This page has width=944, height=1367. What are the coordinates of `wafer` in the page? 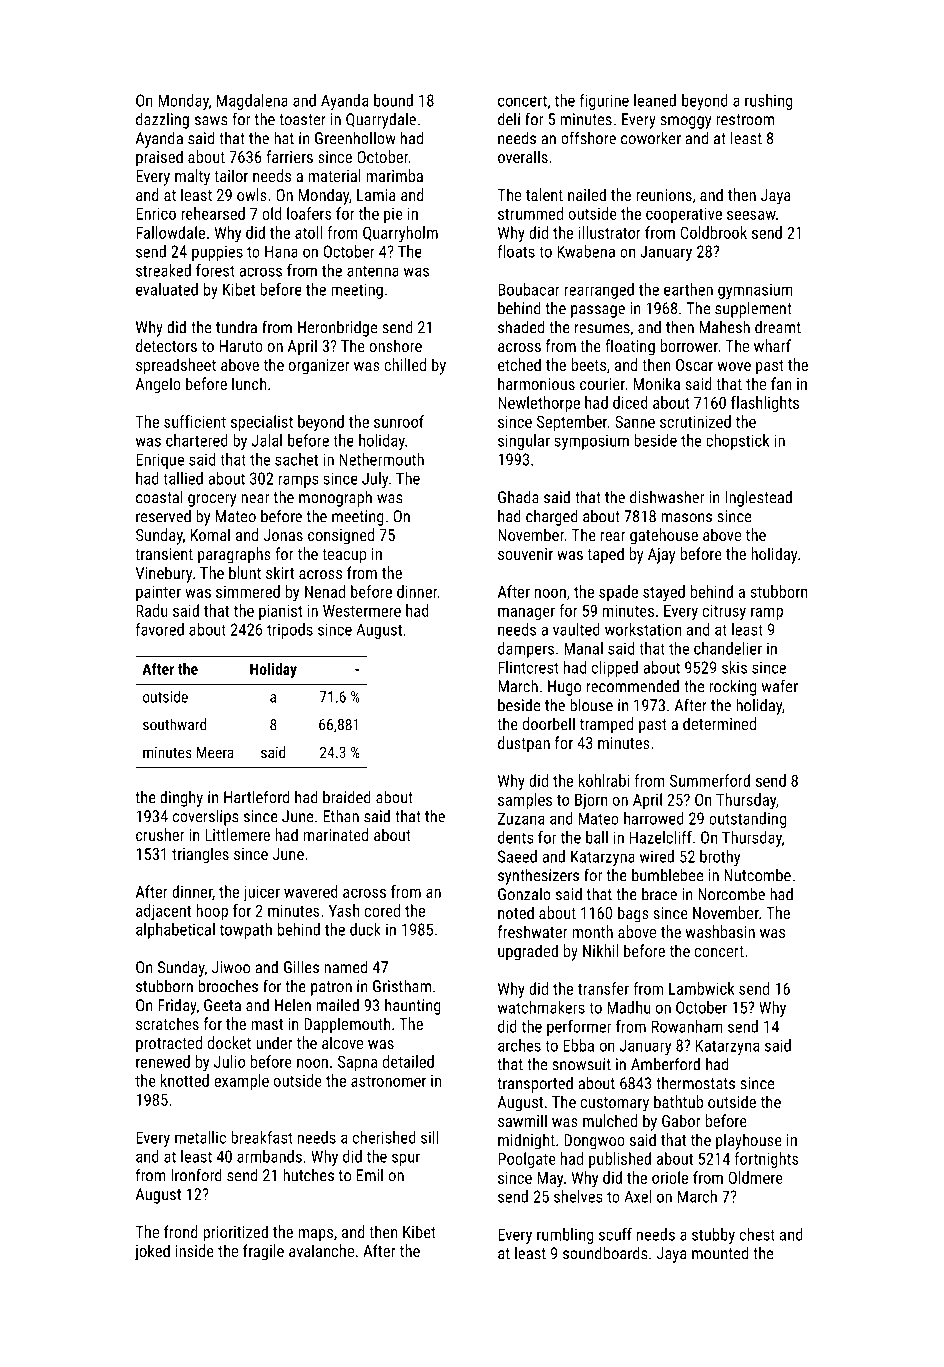 It's located at (780, 686).
